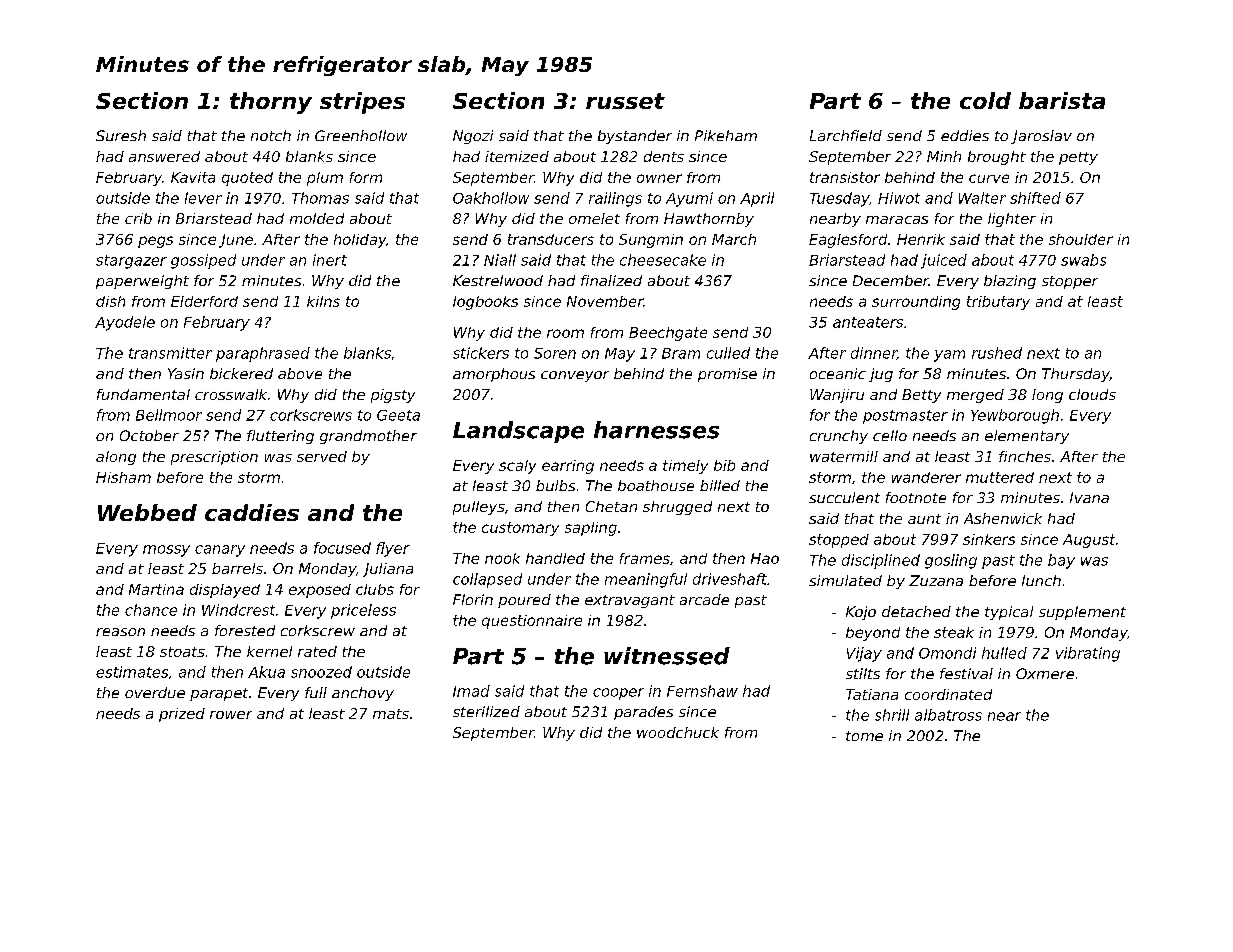  Describe the element at coordinates (231, 394) in the page. I see `crosswalk` at that location.
